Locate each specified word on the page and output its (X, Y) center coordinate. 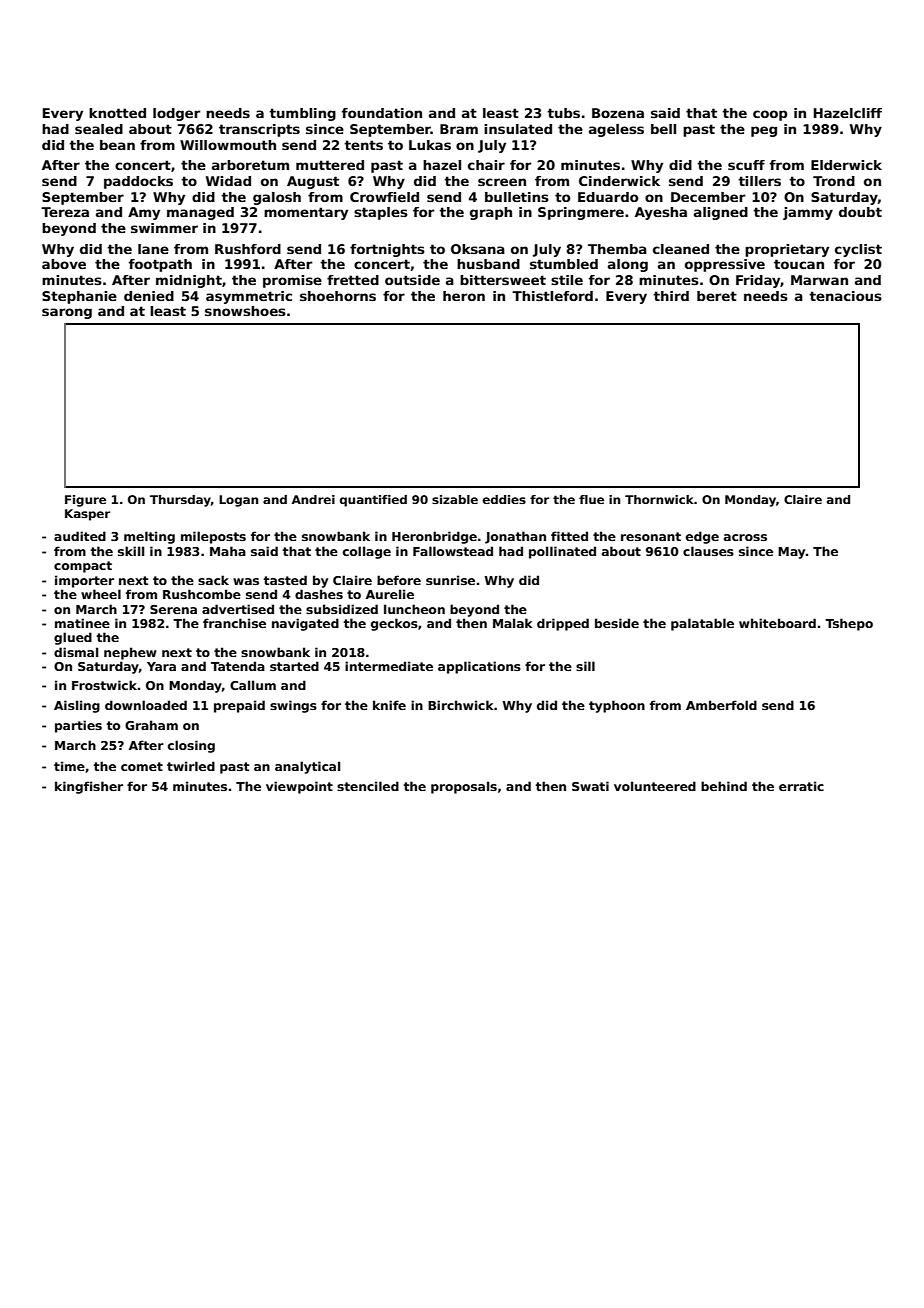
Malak (513, 623)
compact (83, 567)
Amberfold (721, 705)
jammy (808, 213)
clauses (708, 551)
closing (191, 746)
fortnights (387, 250)
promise (292, 281)
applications (479, 667)
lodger (176, 114)
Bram (459, 129)
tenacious (845, 296)
